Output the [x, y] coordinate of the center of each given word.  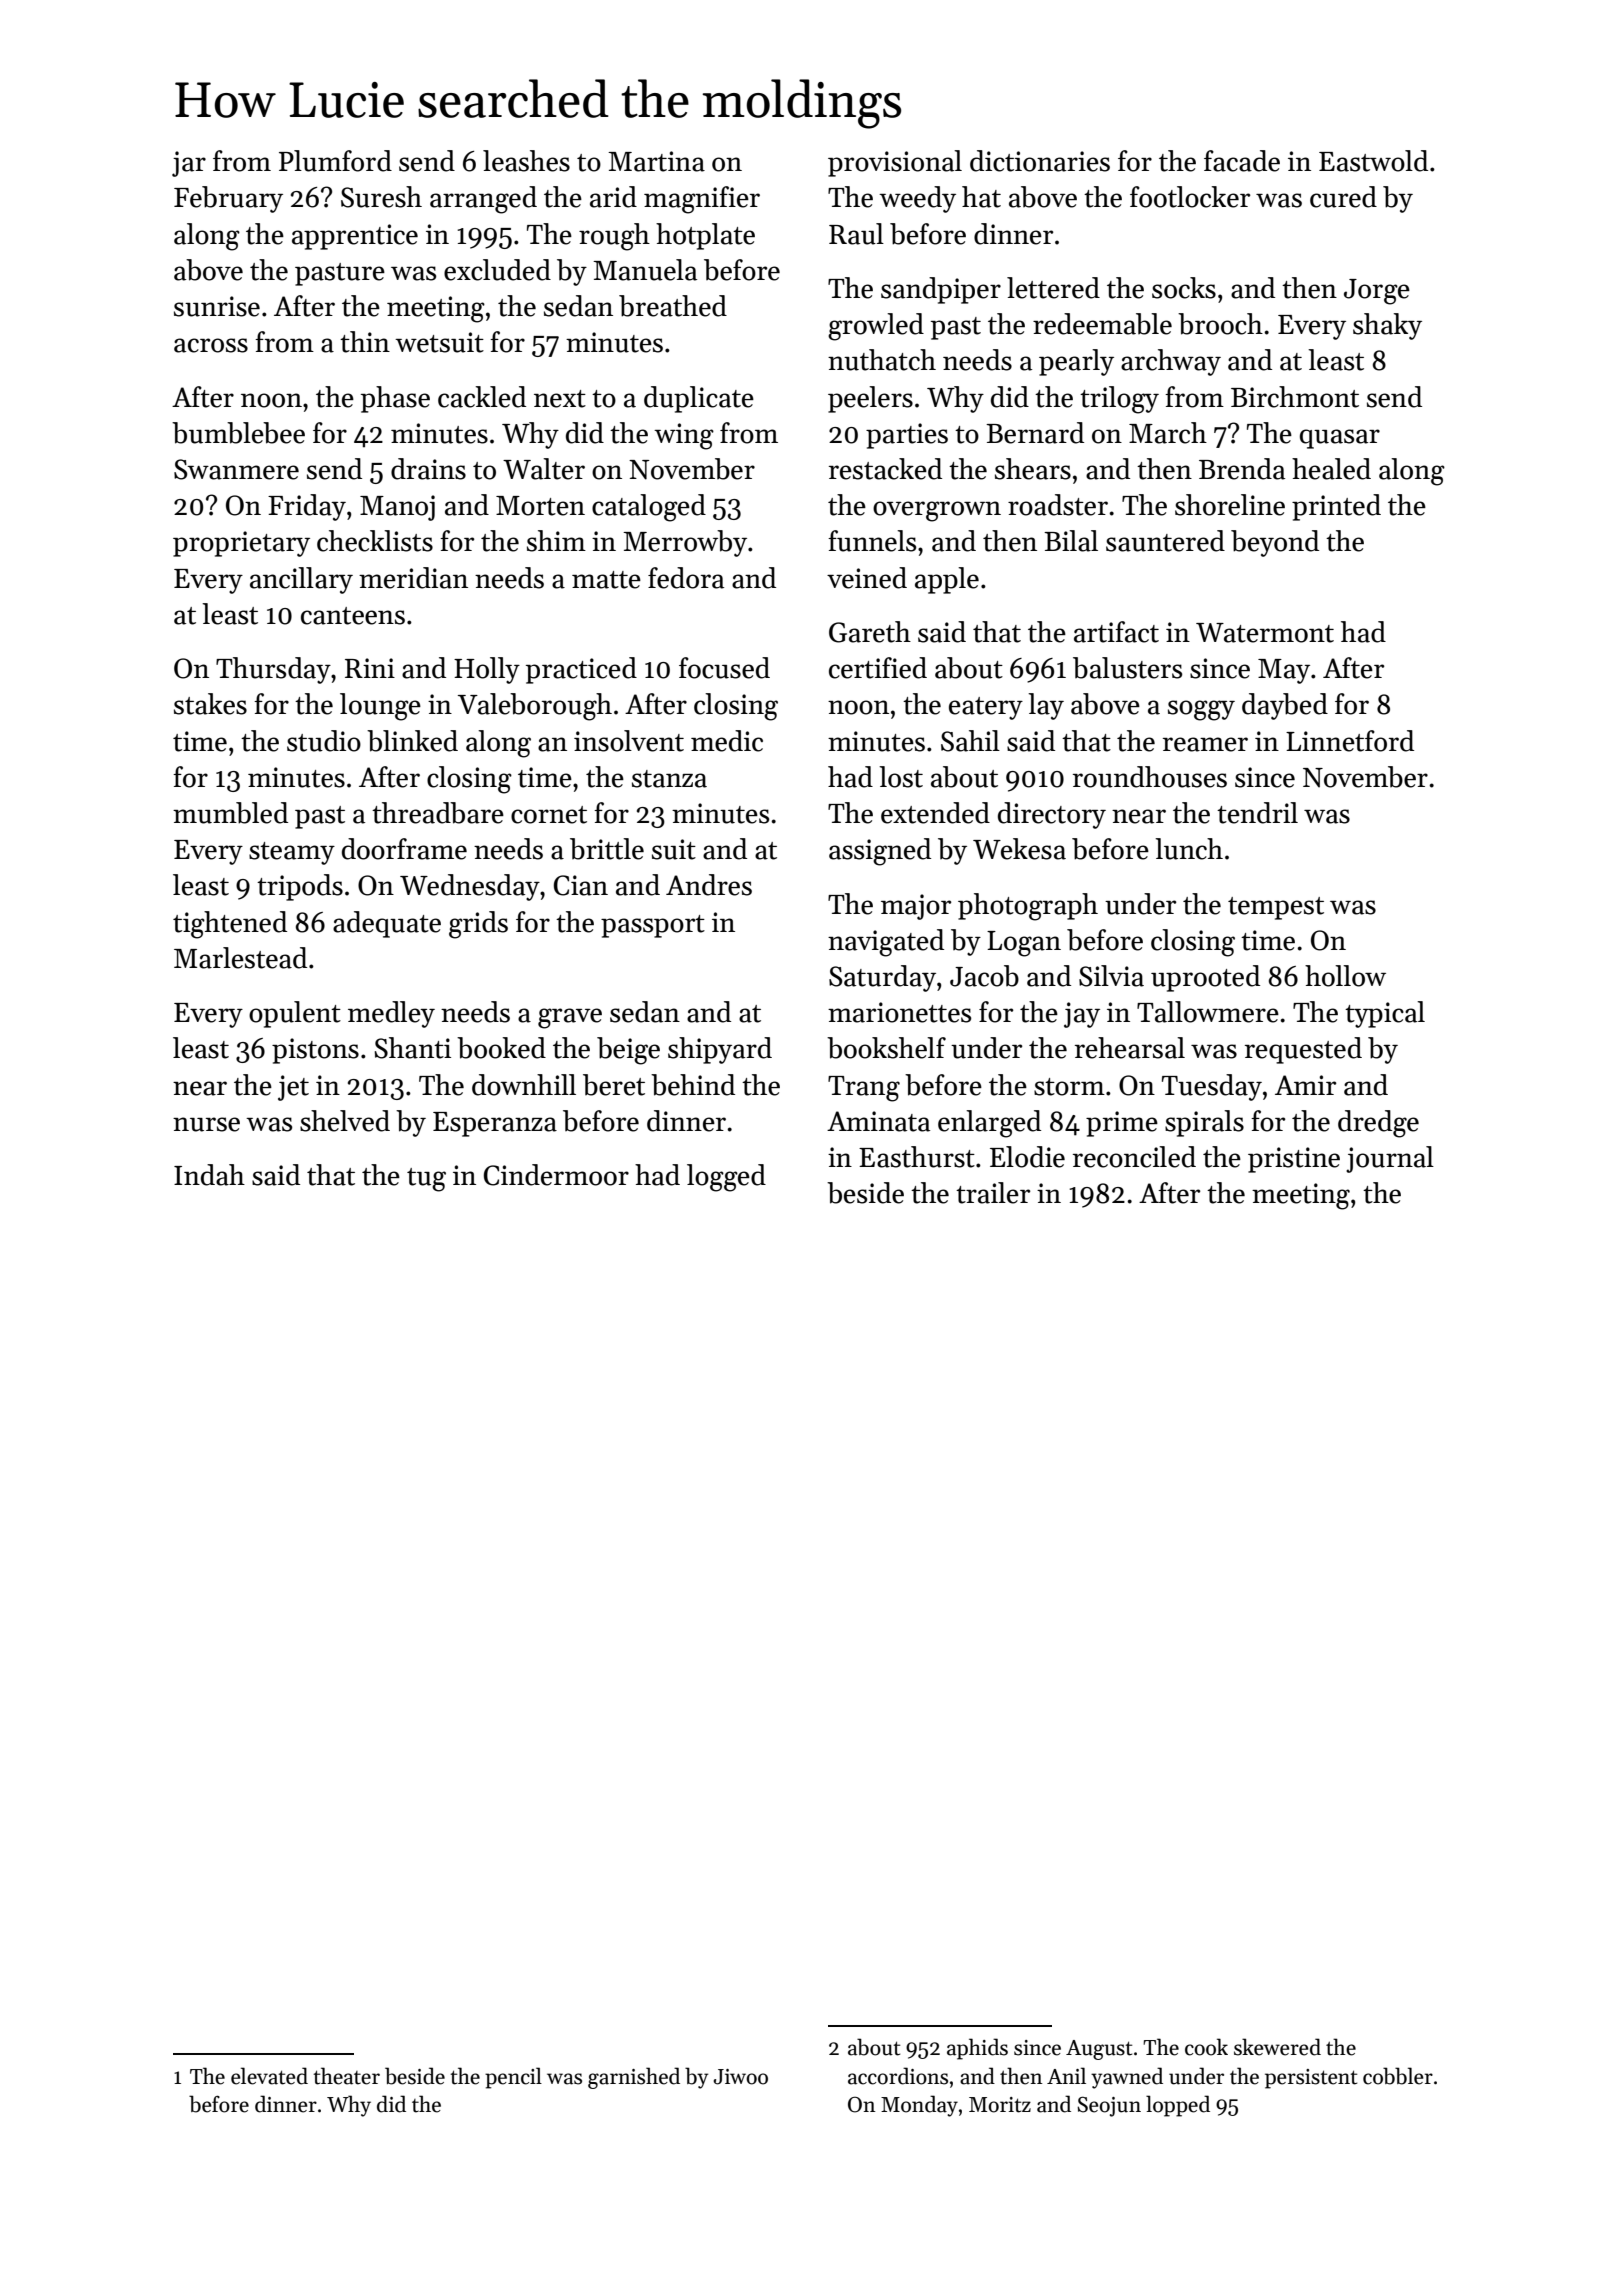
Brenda [1242, 469]
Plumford [335, 161]
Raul [856, 234]
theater [346, 2076]
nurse [206, 1124]
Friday [307, 507]
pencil [513, 2078]
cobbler [1398, 2076]
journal [1390, 1159]
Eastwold [1373, 161]
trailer [993, 1193]
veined [867, 578]
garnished [634, 2078]
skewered [1277, 2047]
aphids [977, 2049]
